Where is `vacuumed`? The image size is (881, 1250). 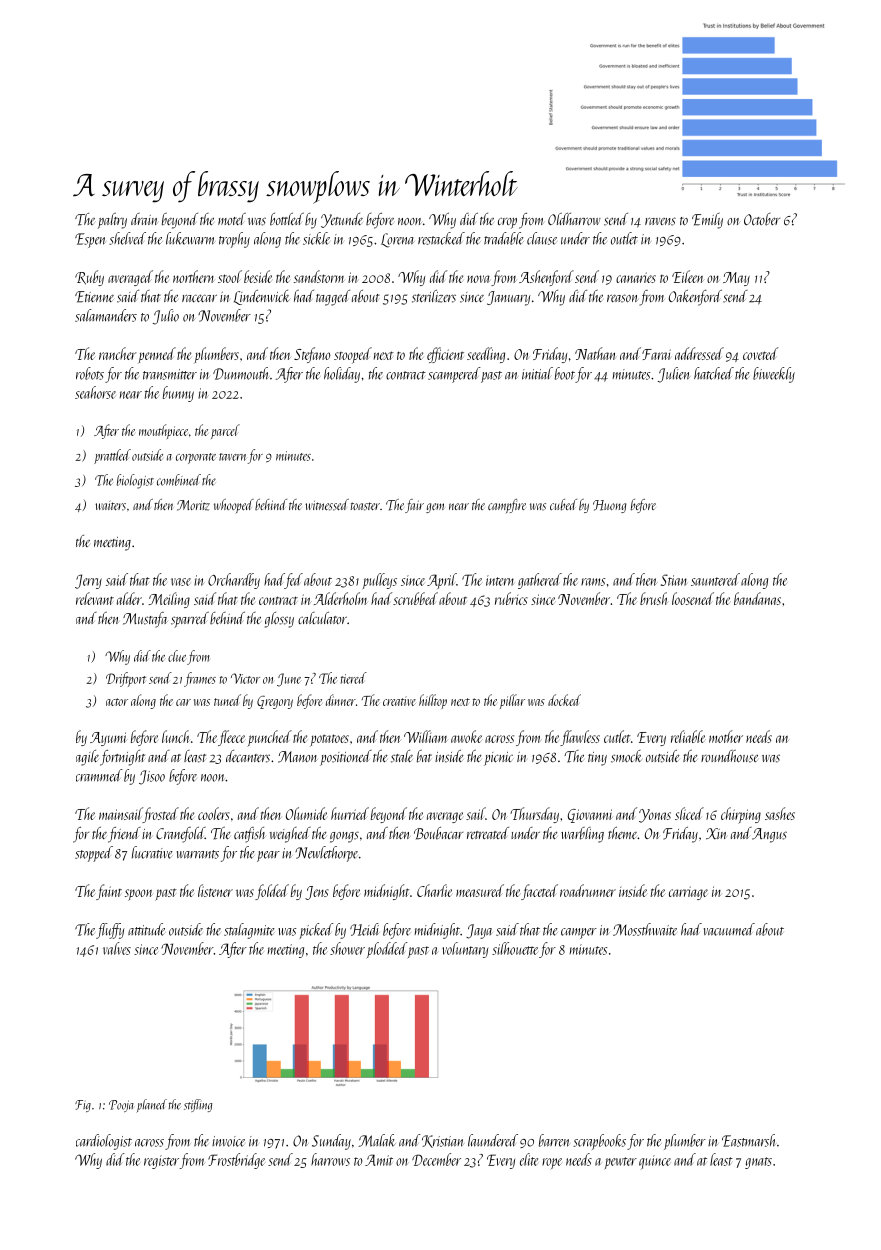 vacuumed is located at coordinates (729, 929).
